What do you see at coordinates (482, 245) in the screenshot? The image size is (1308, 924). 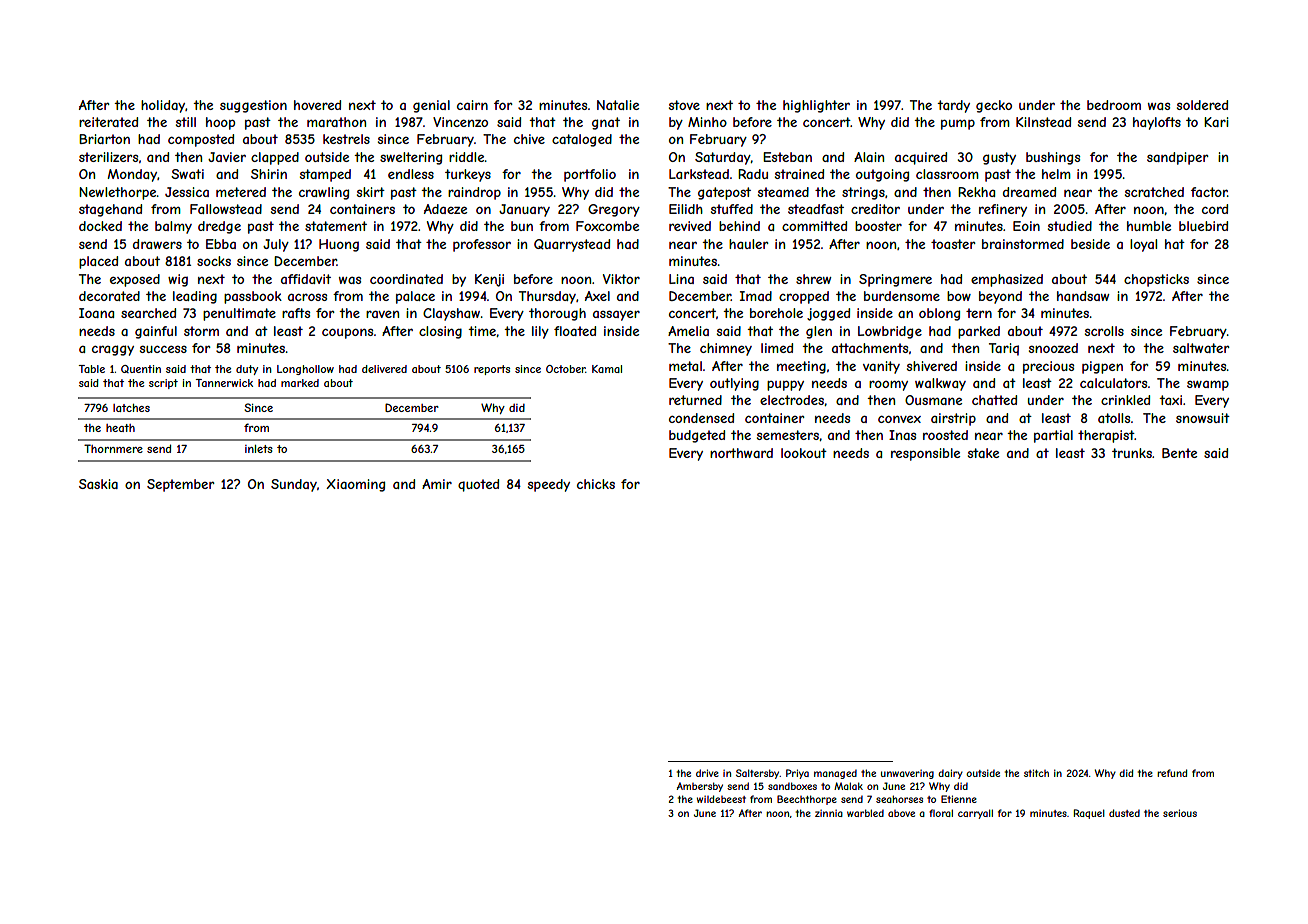 I see `professor` at bounding box center [482, 245].
